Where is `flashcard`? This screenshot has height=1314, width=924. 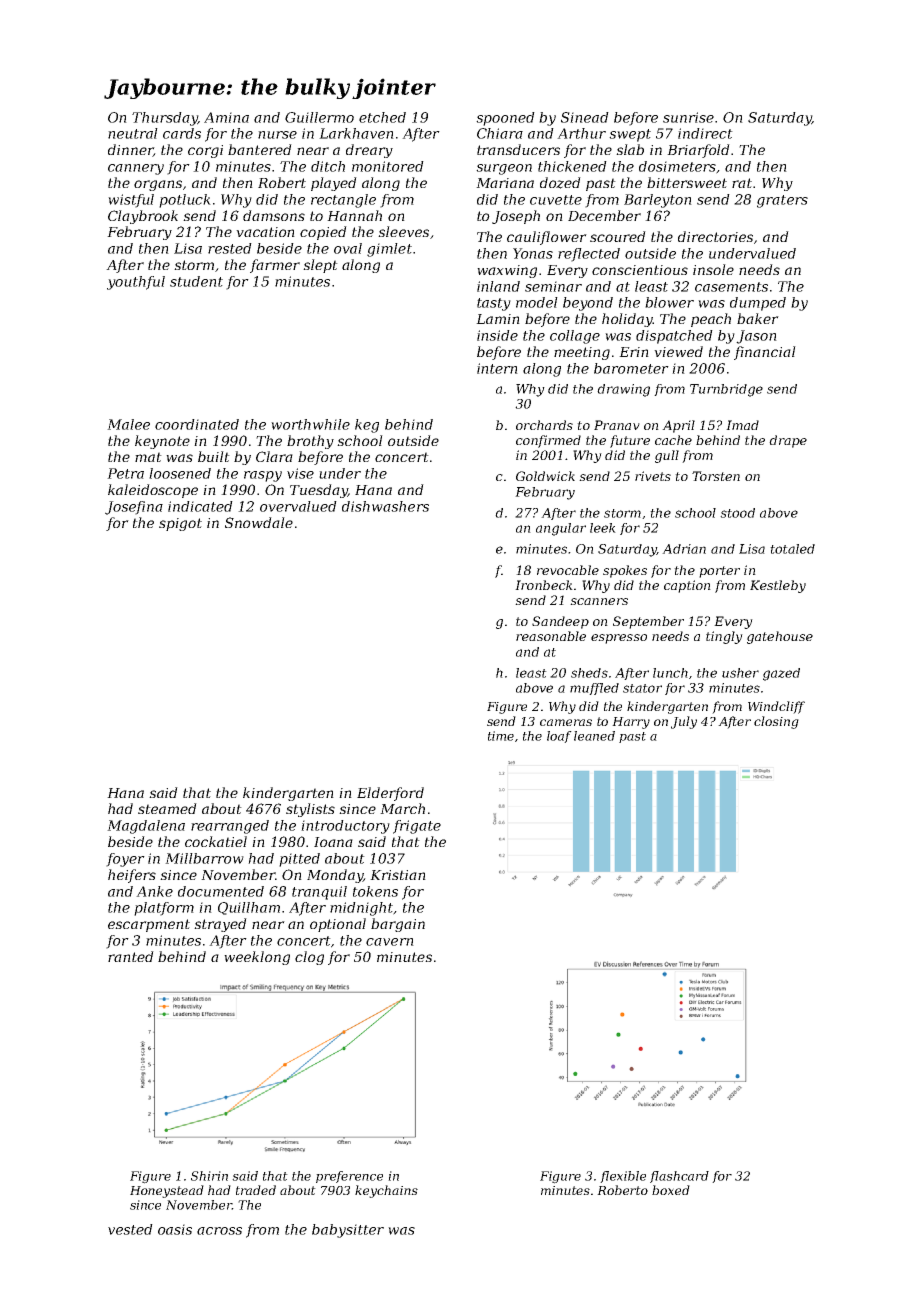 flashcard is located at coordinates (679, 1177).
